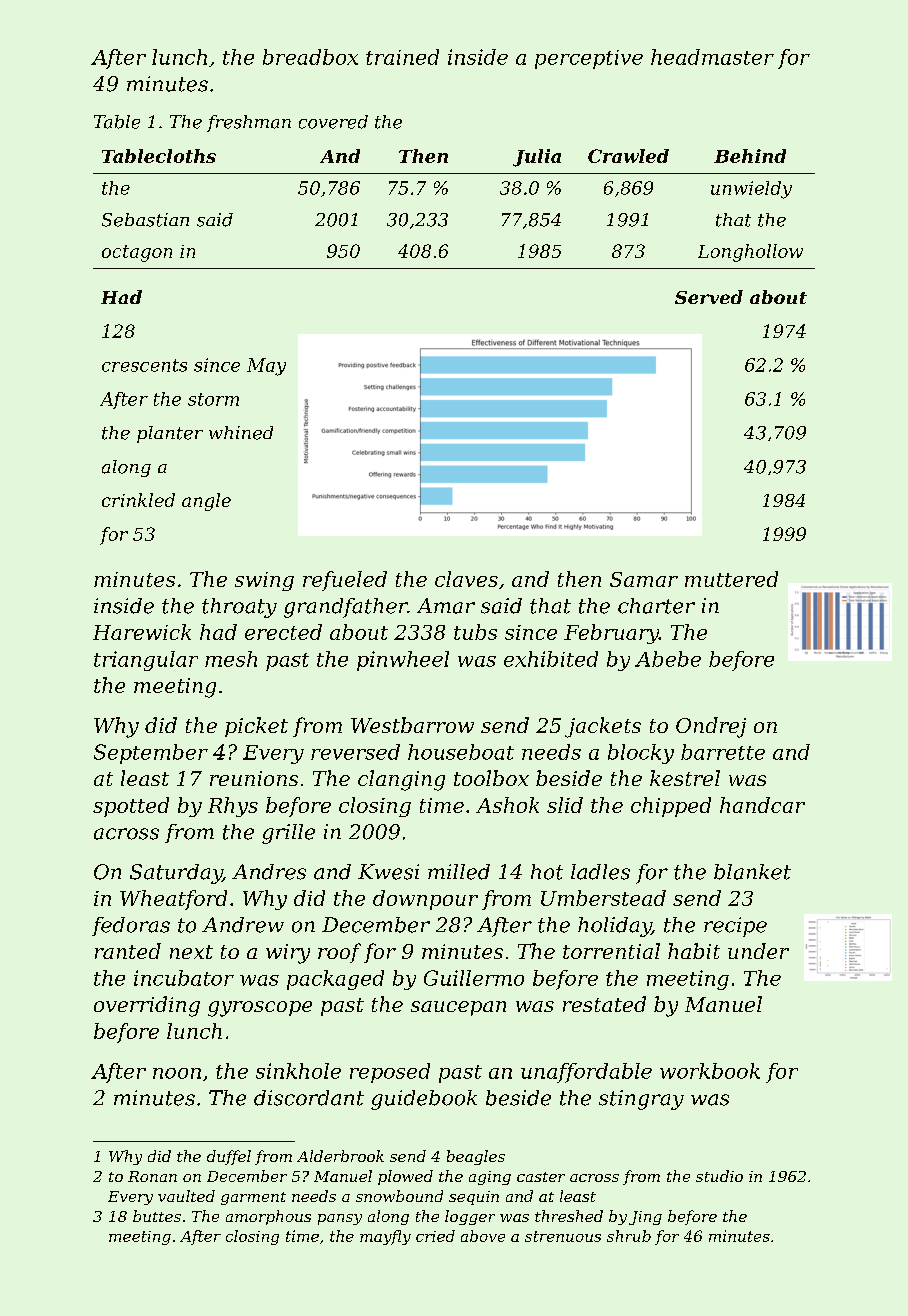 Image resolution: width=908 pixels, height=1316 pixels. Describe the element at coordinates (483, 1236) in the page. I see `above` at that location.
